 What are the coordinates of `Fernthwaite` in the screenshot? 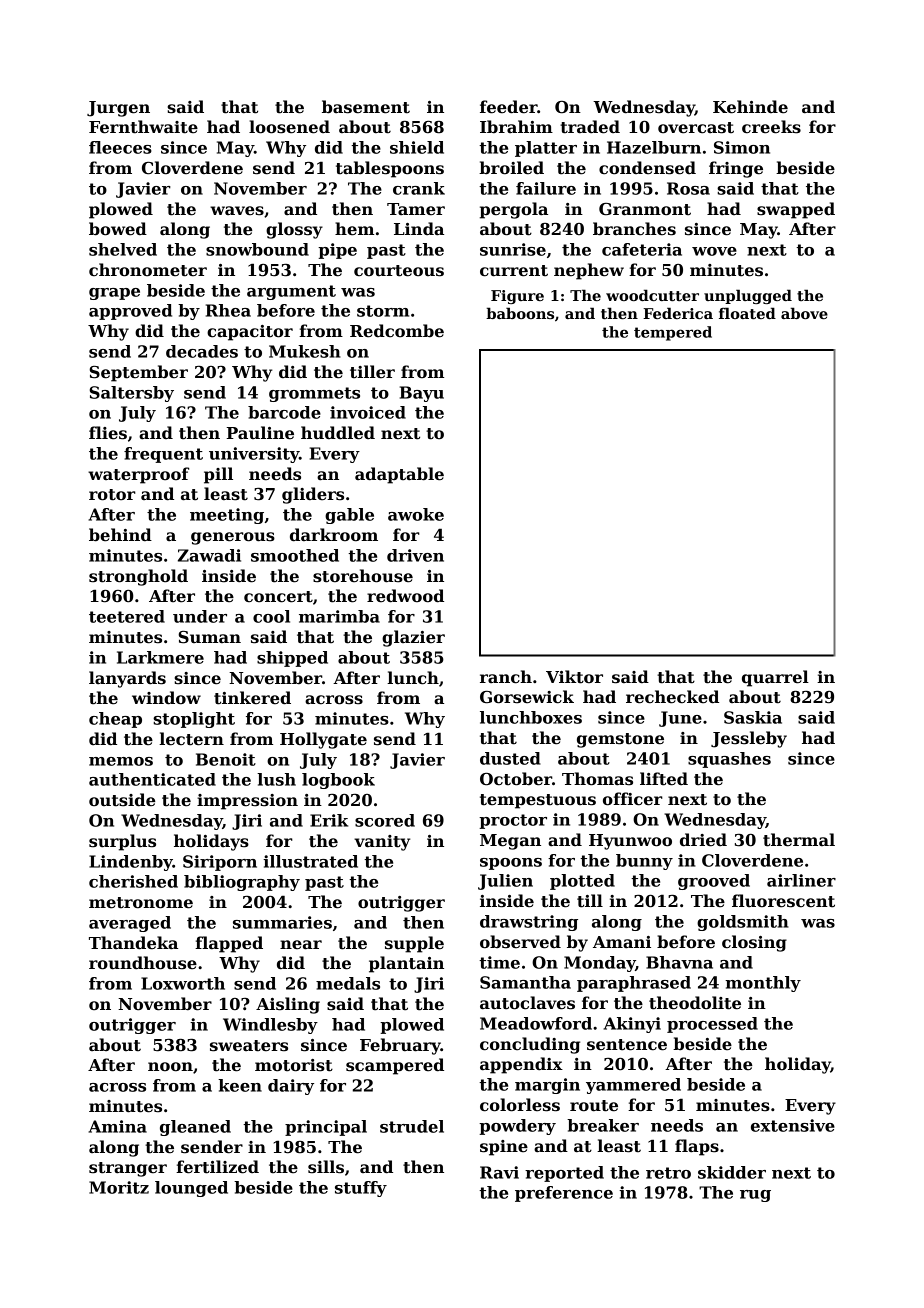 It's located at (143, 127).
